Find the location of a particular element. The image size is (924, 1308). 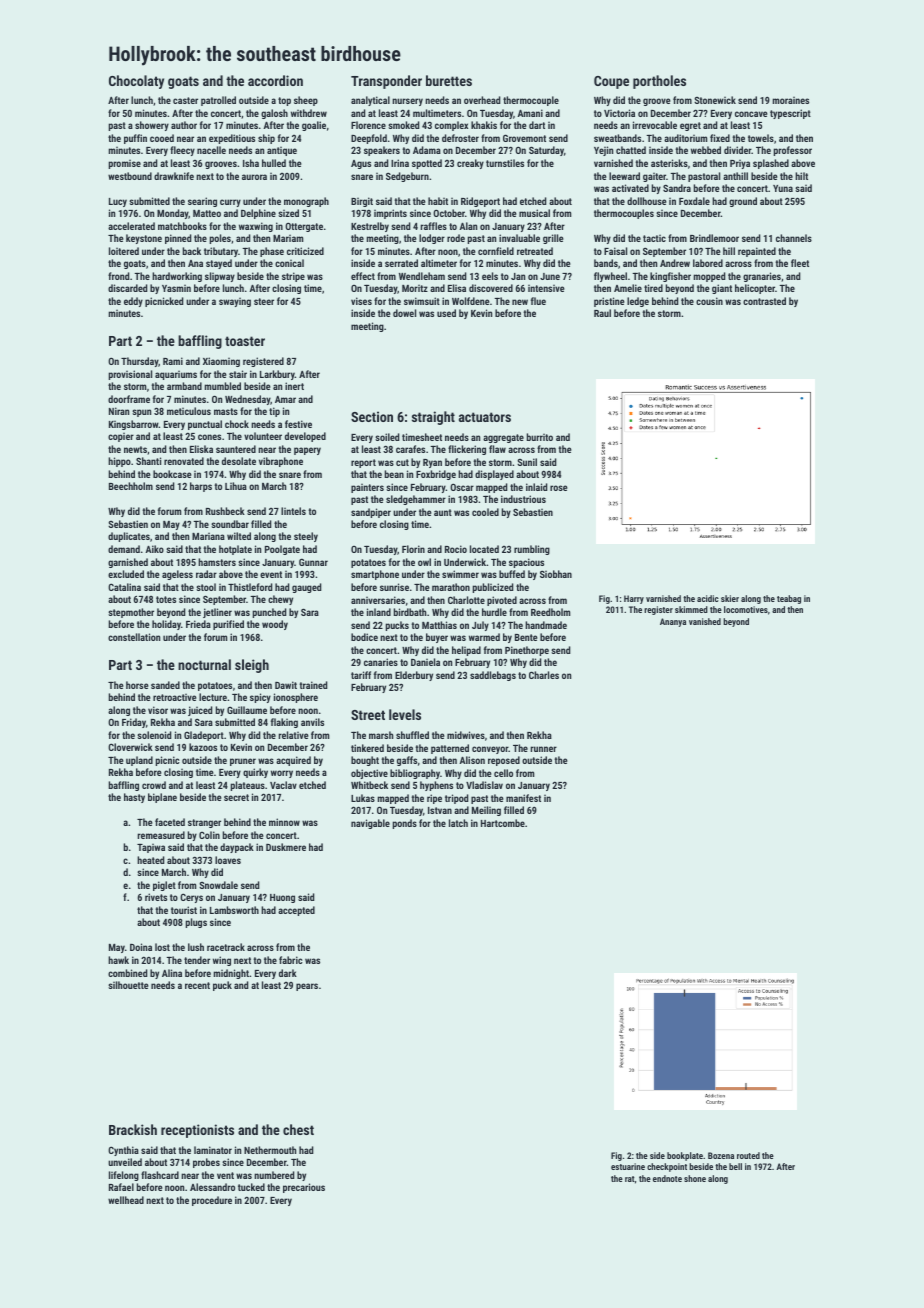

navigable is located at coordinates (370, 824).
